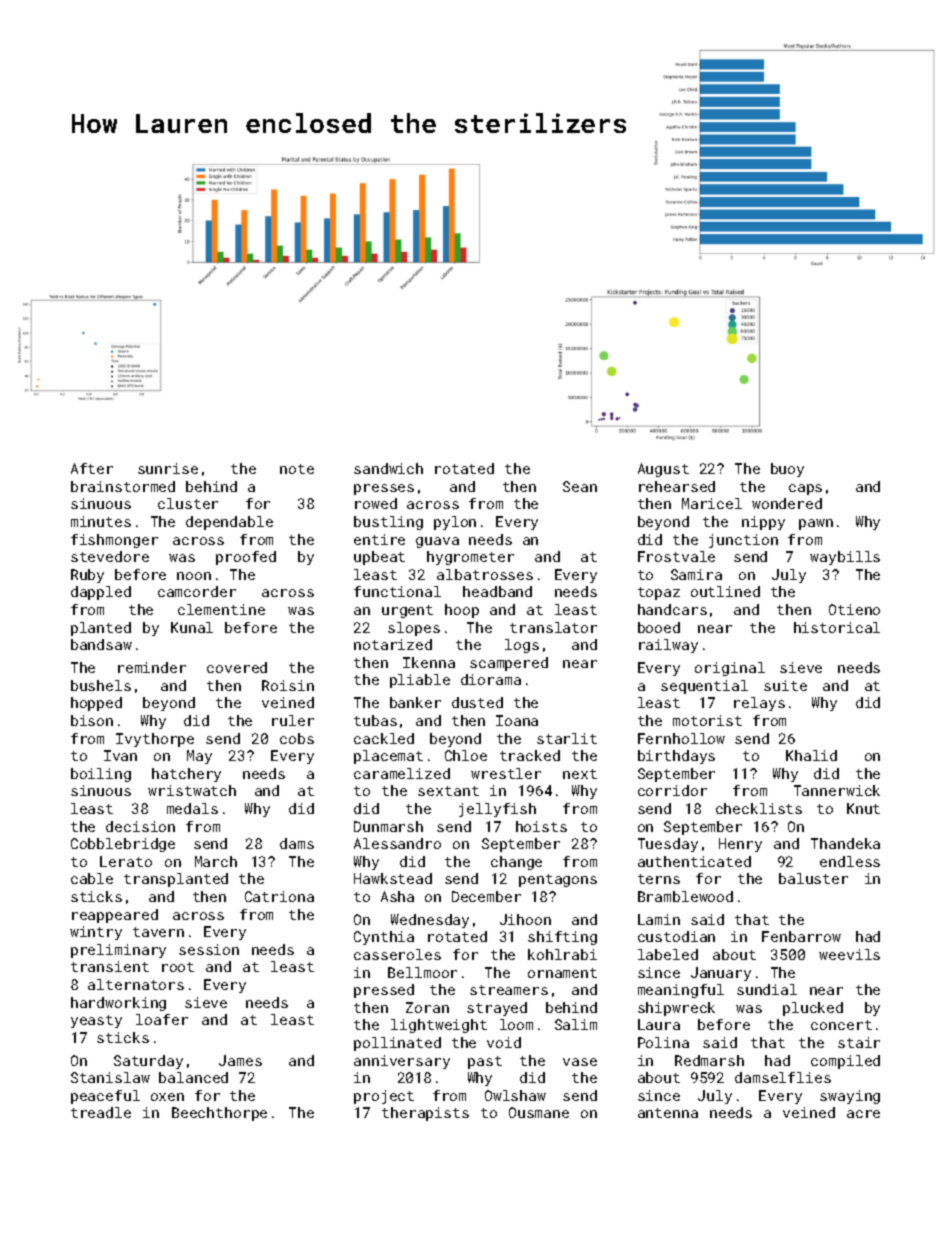 The image size is (952, 1233). Describe the element at coordinates (553, 627) in the screenshot. I see `translator` at that location.
